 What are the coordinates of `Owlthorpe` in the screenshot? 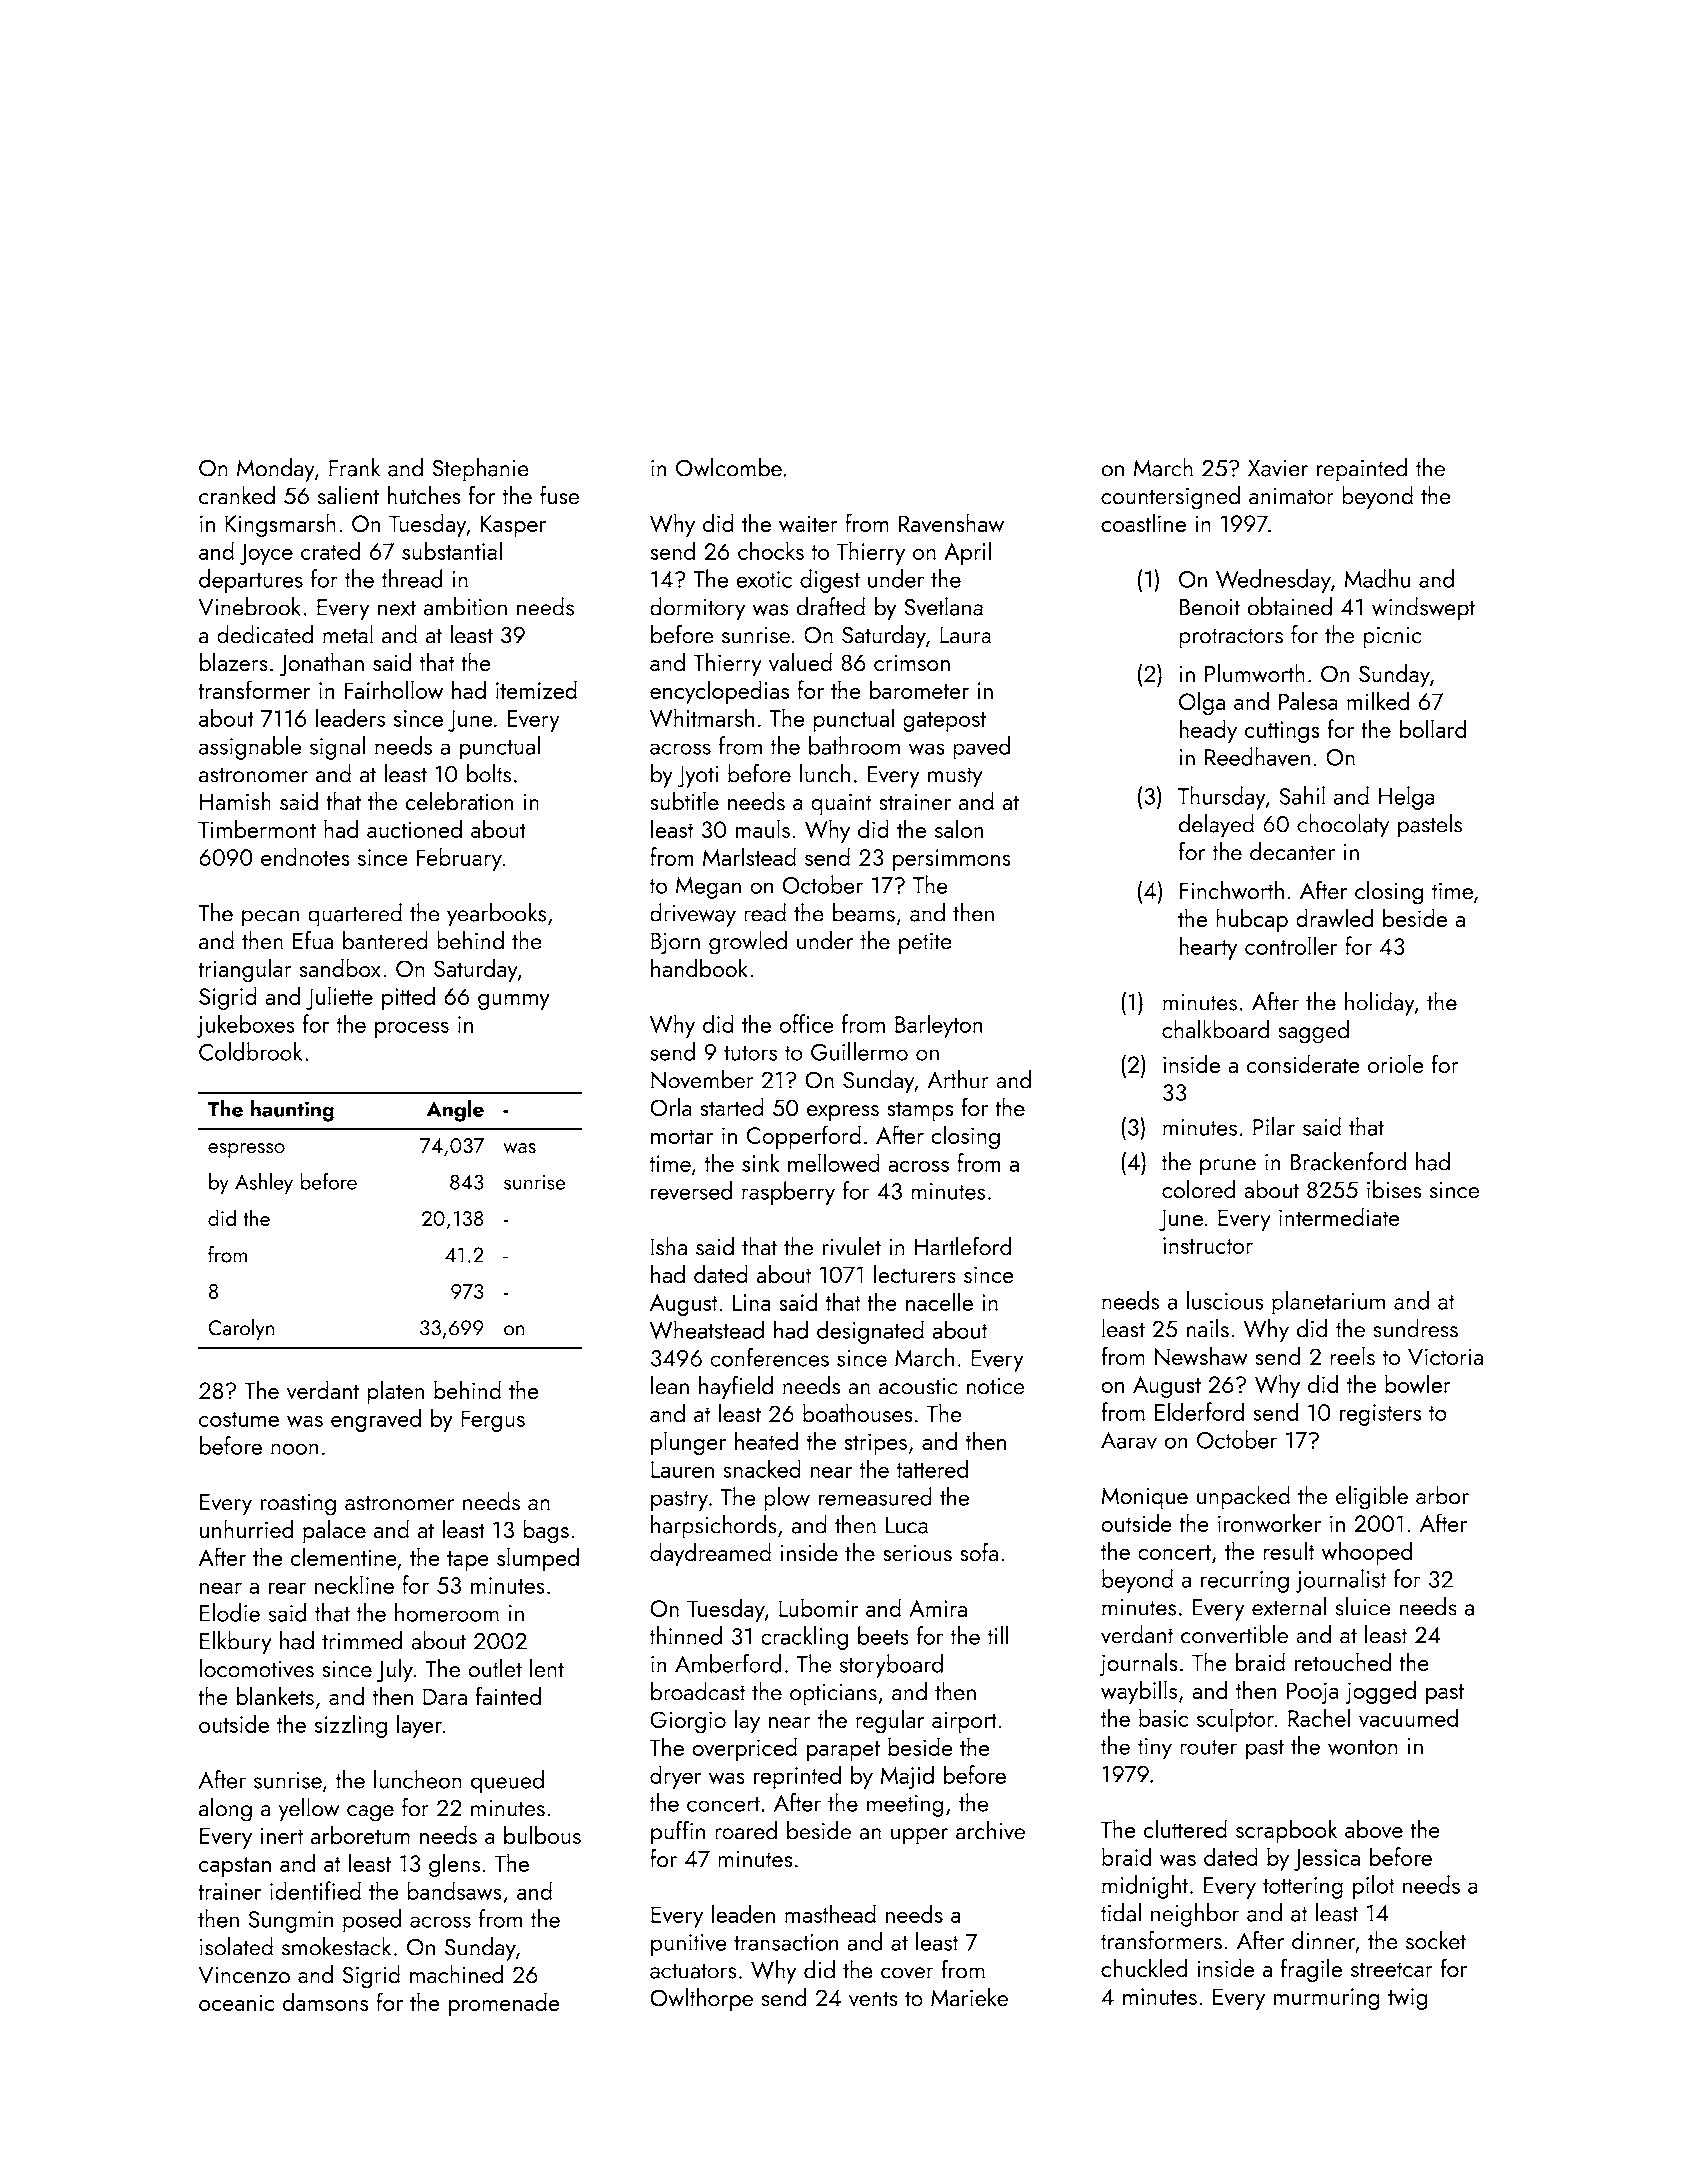 It's located at (701, 2000).
